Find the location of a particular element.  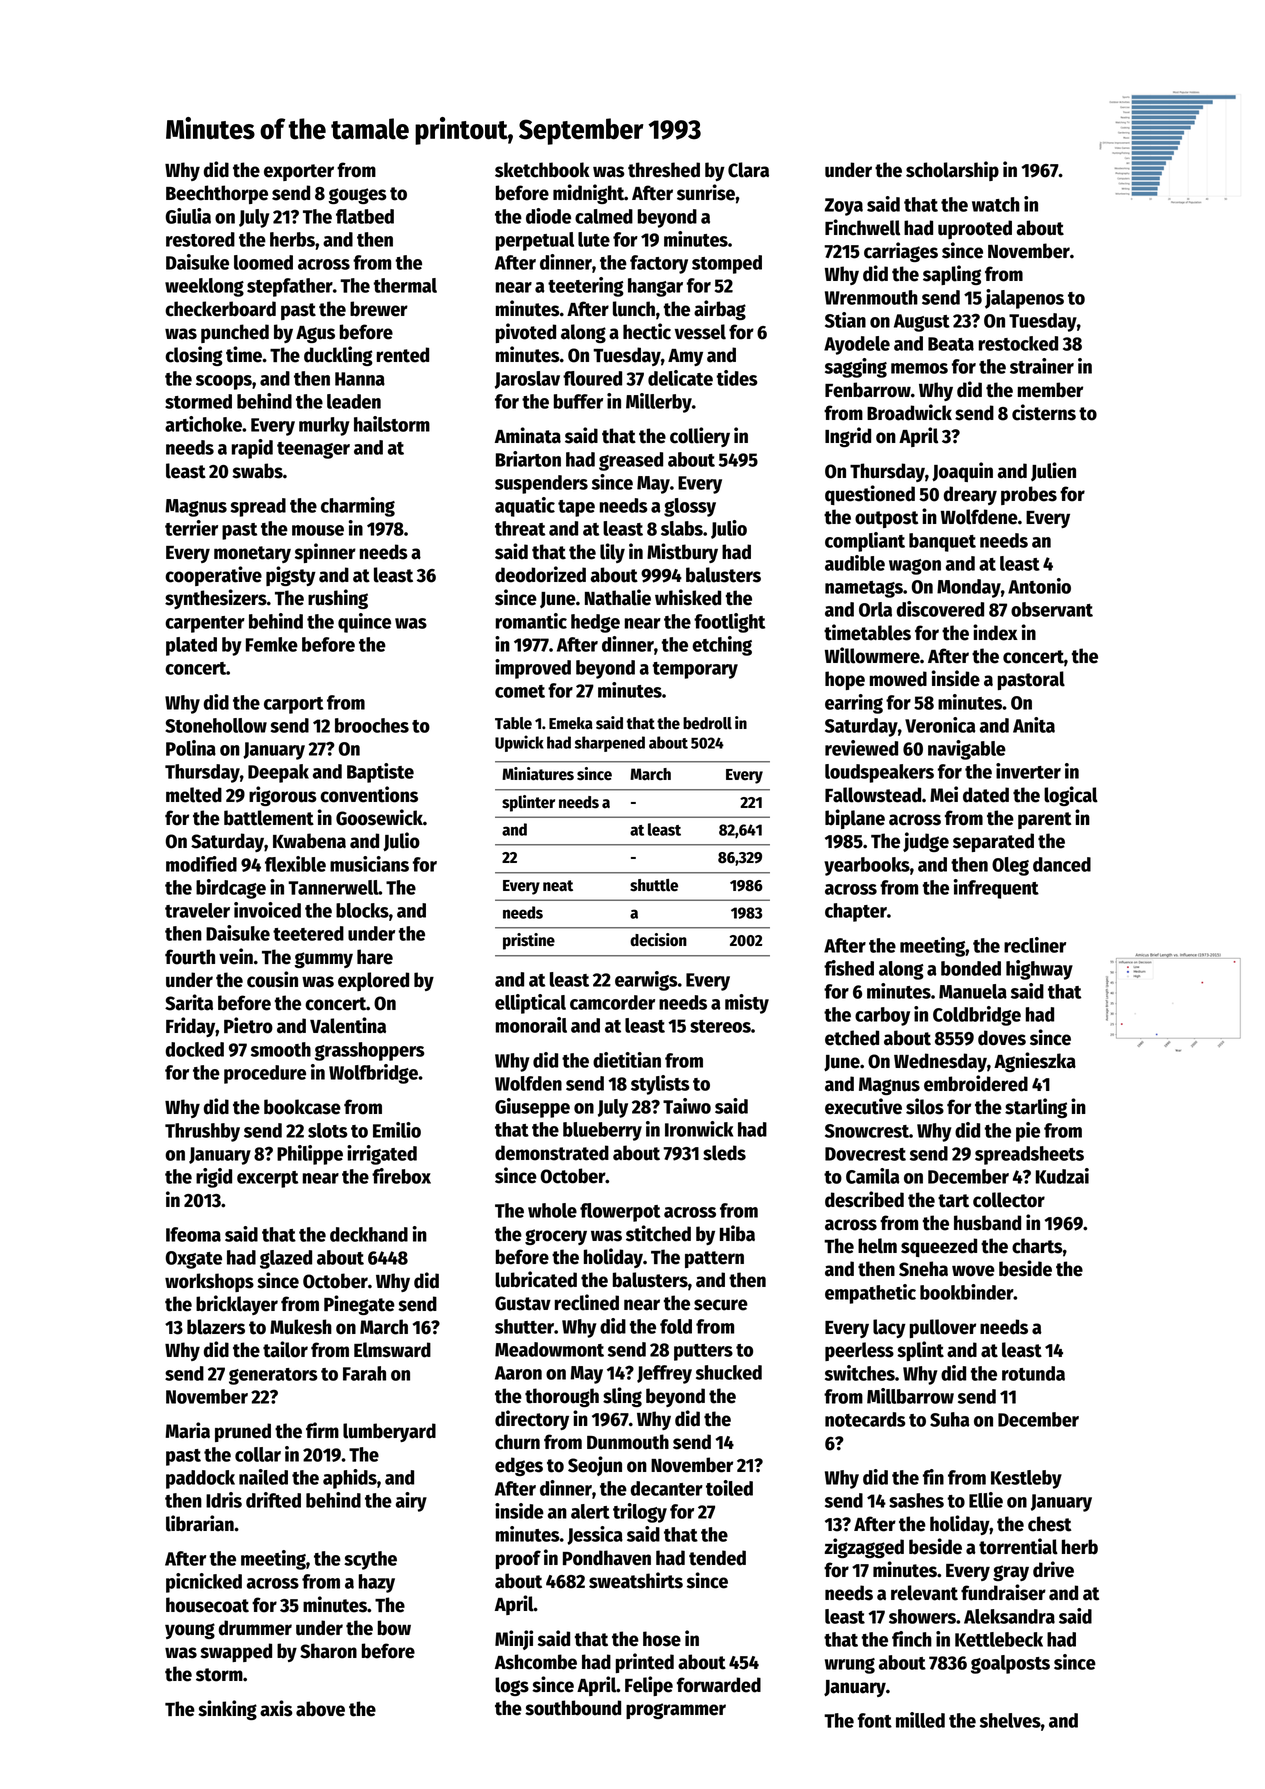

husband is located at coordinates (987, 1223).
